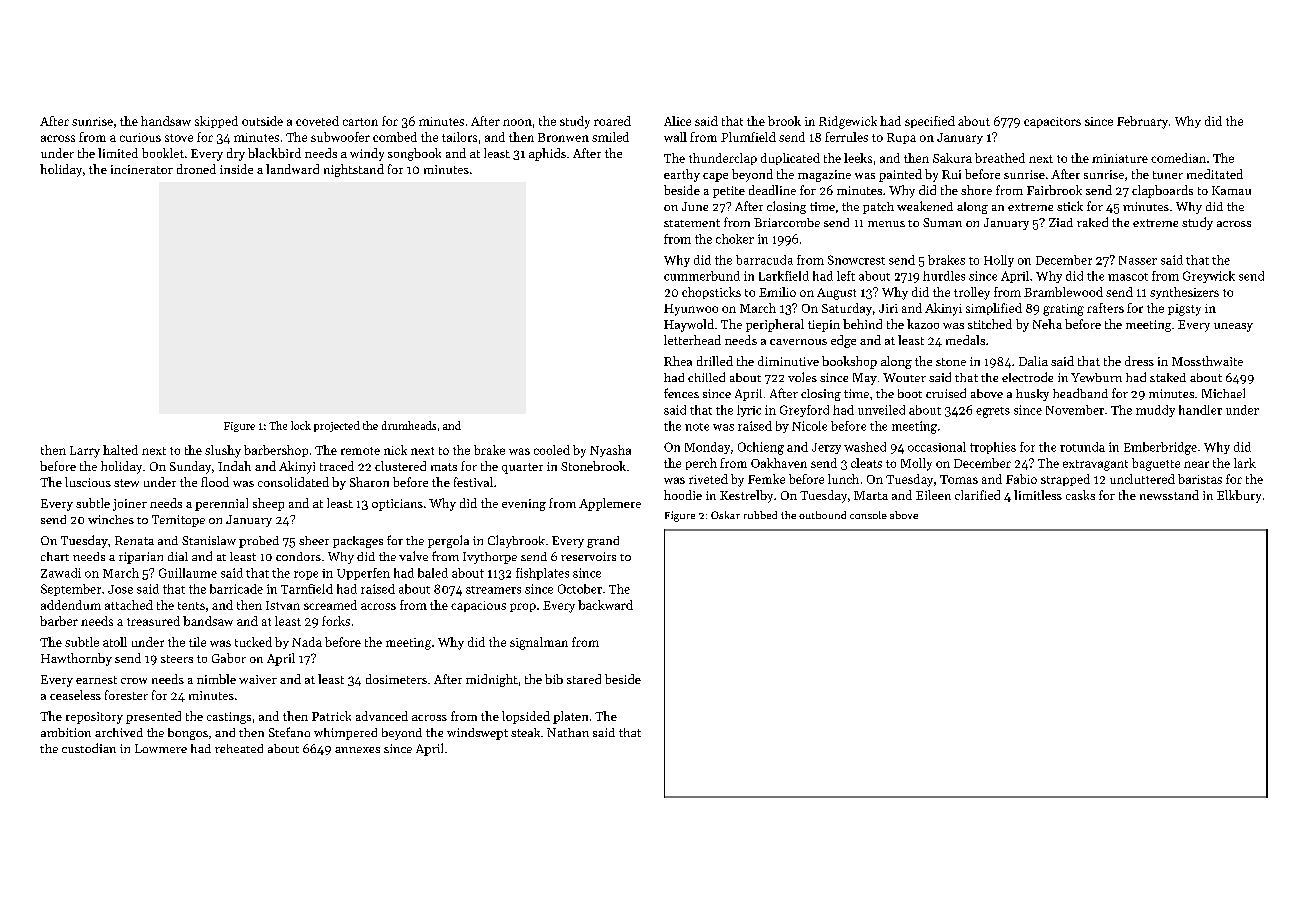 The width and height of the screenshot is (1308, 924). Describe the element at coordinates (868, 515) in the screenshot. I see `console` at that location.
